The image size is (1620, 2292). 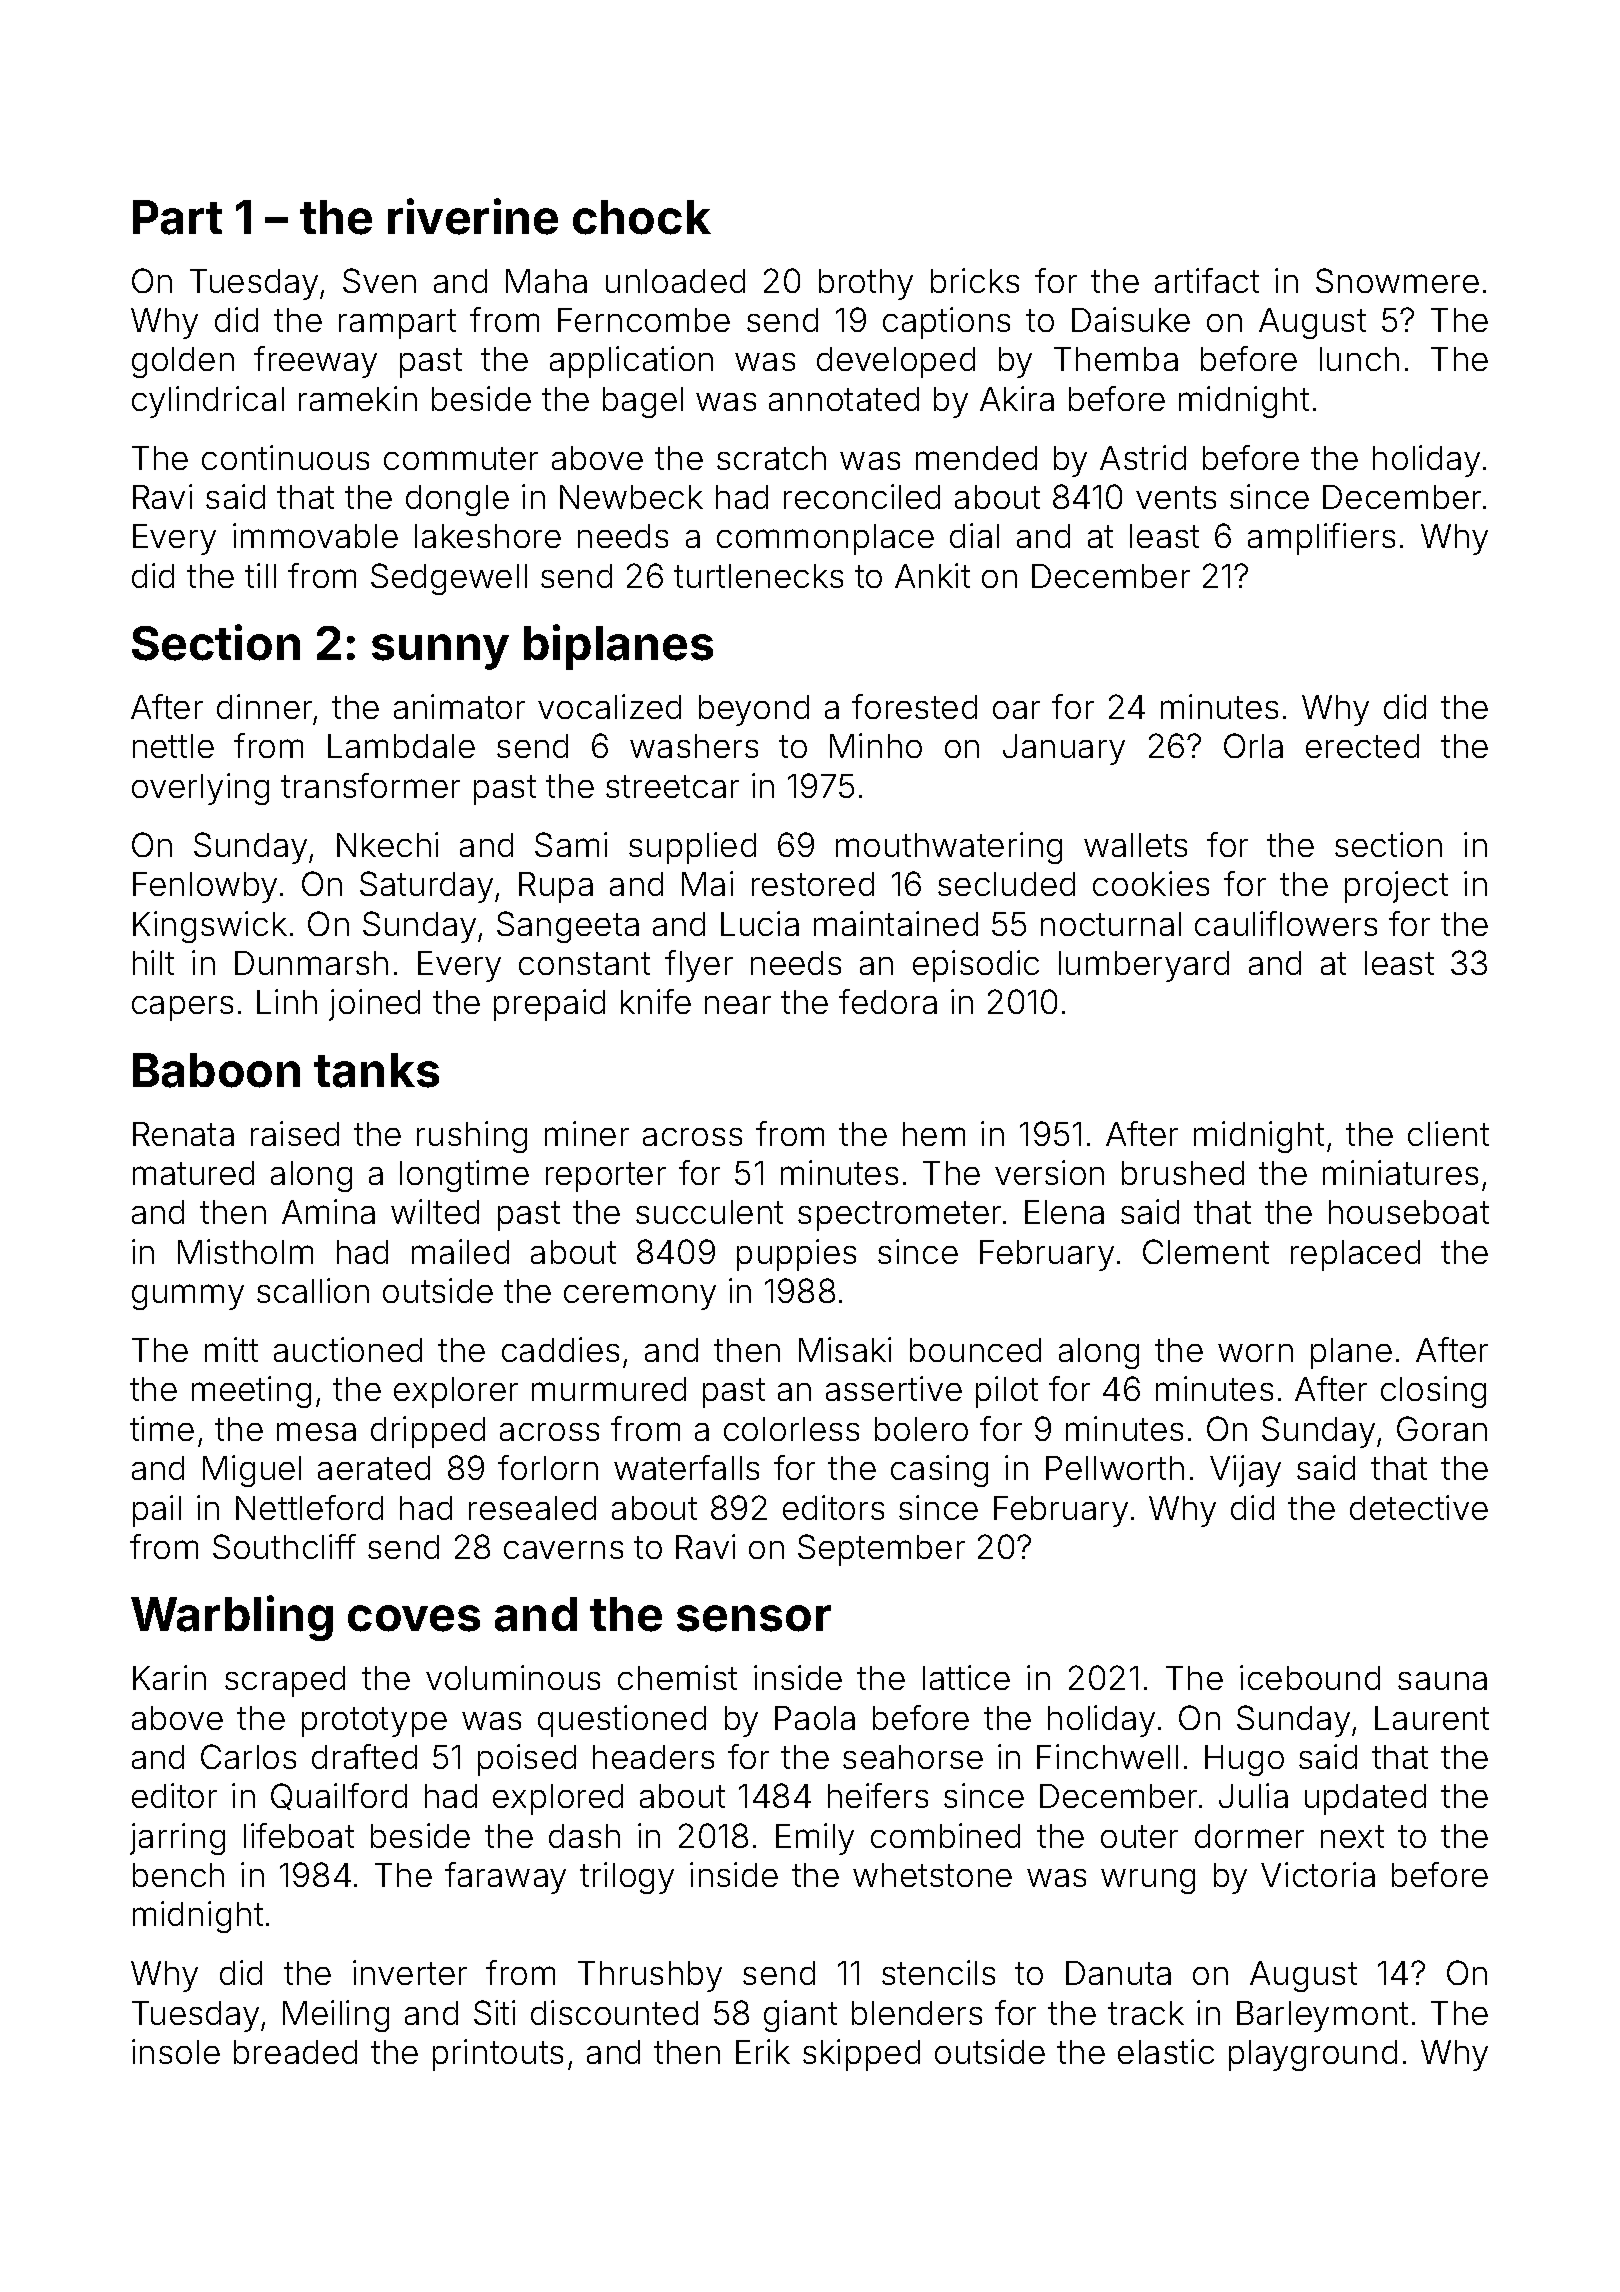 I want to click on houseboat, so click(x=1409, y=1212).
